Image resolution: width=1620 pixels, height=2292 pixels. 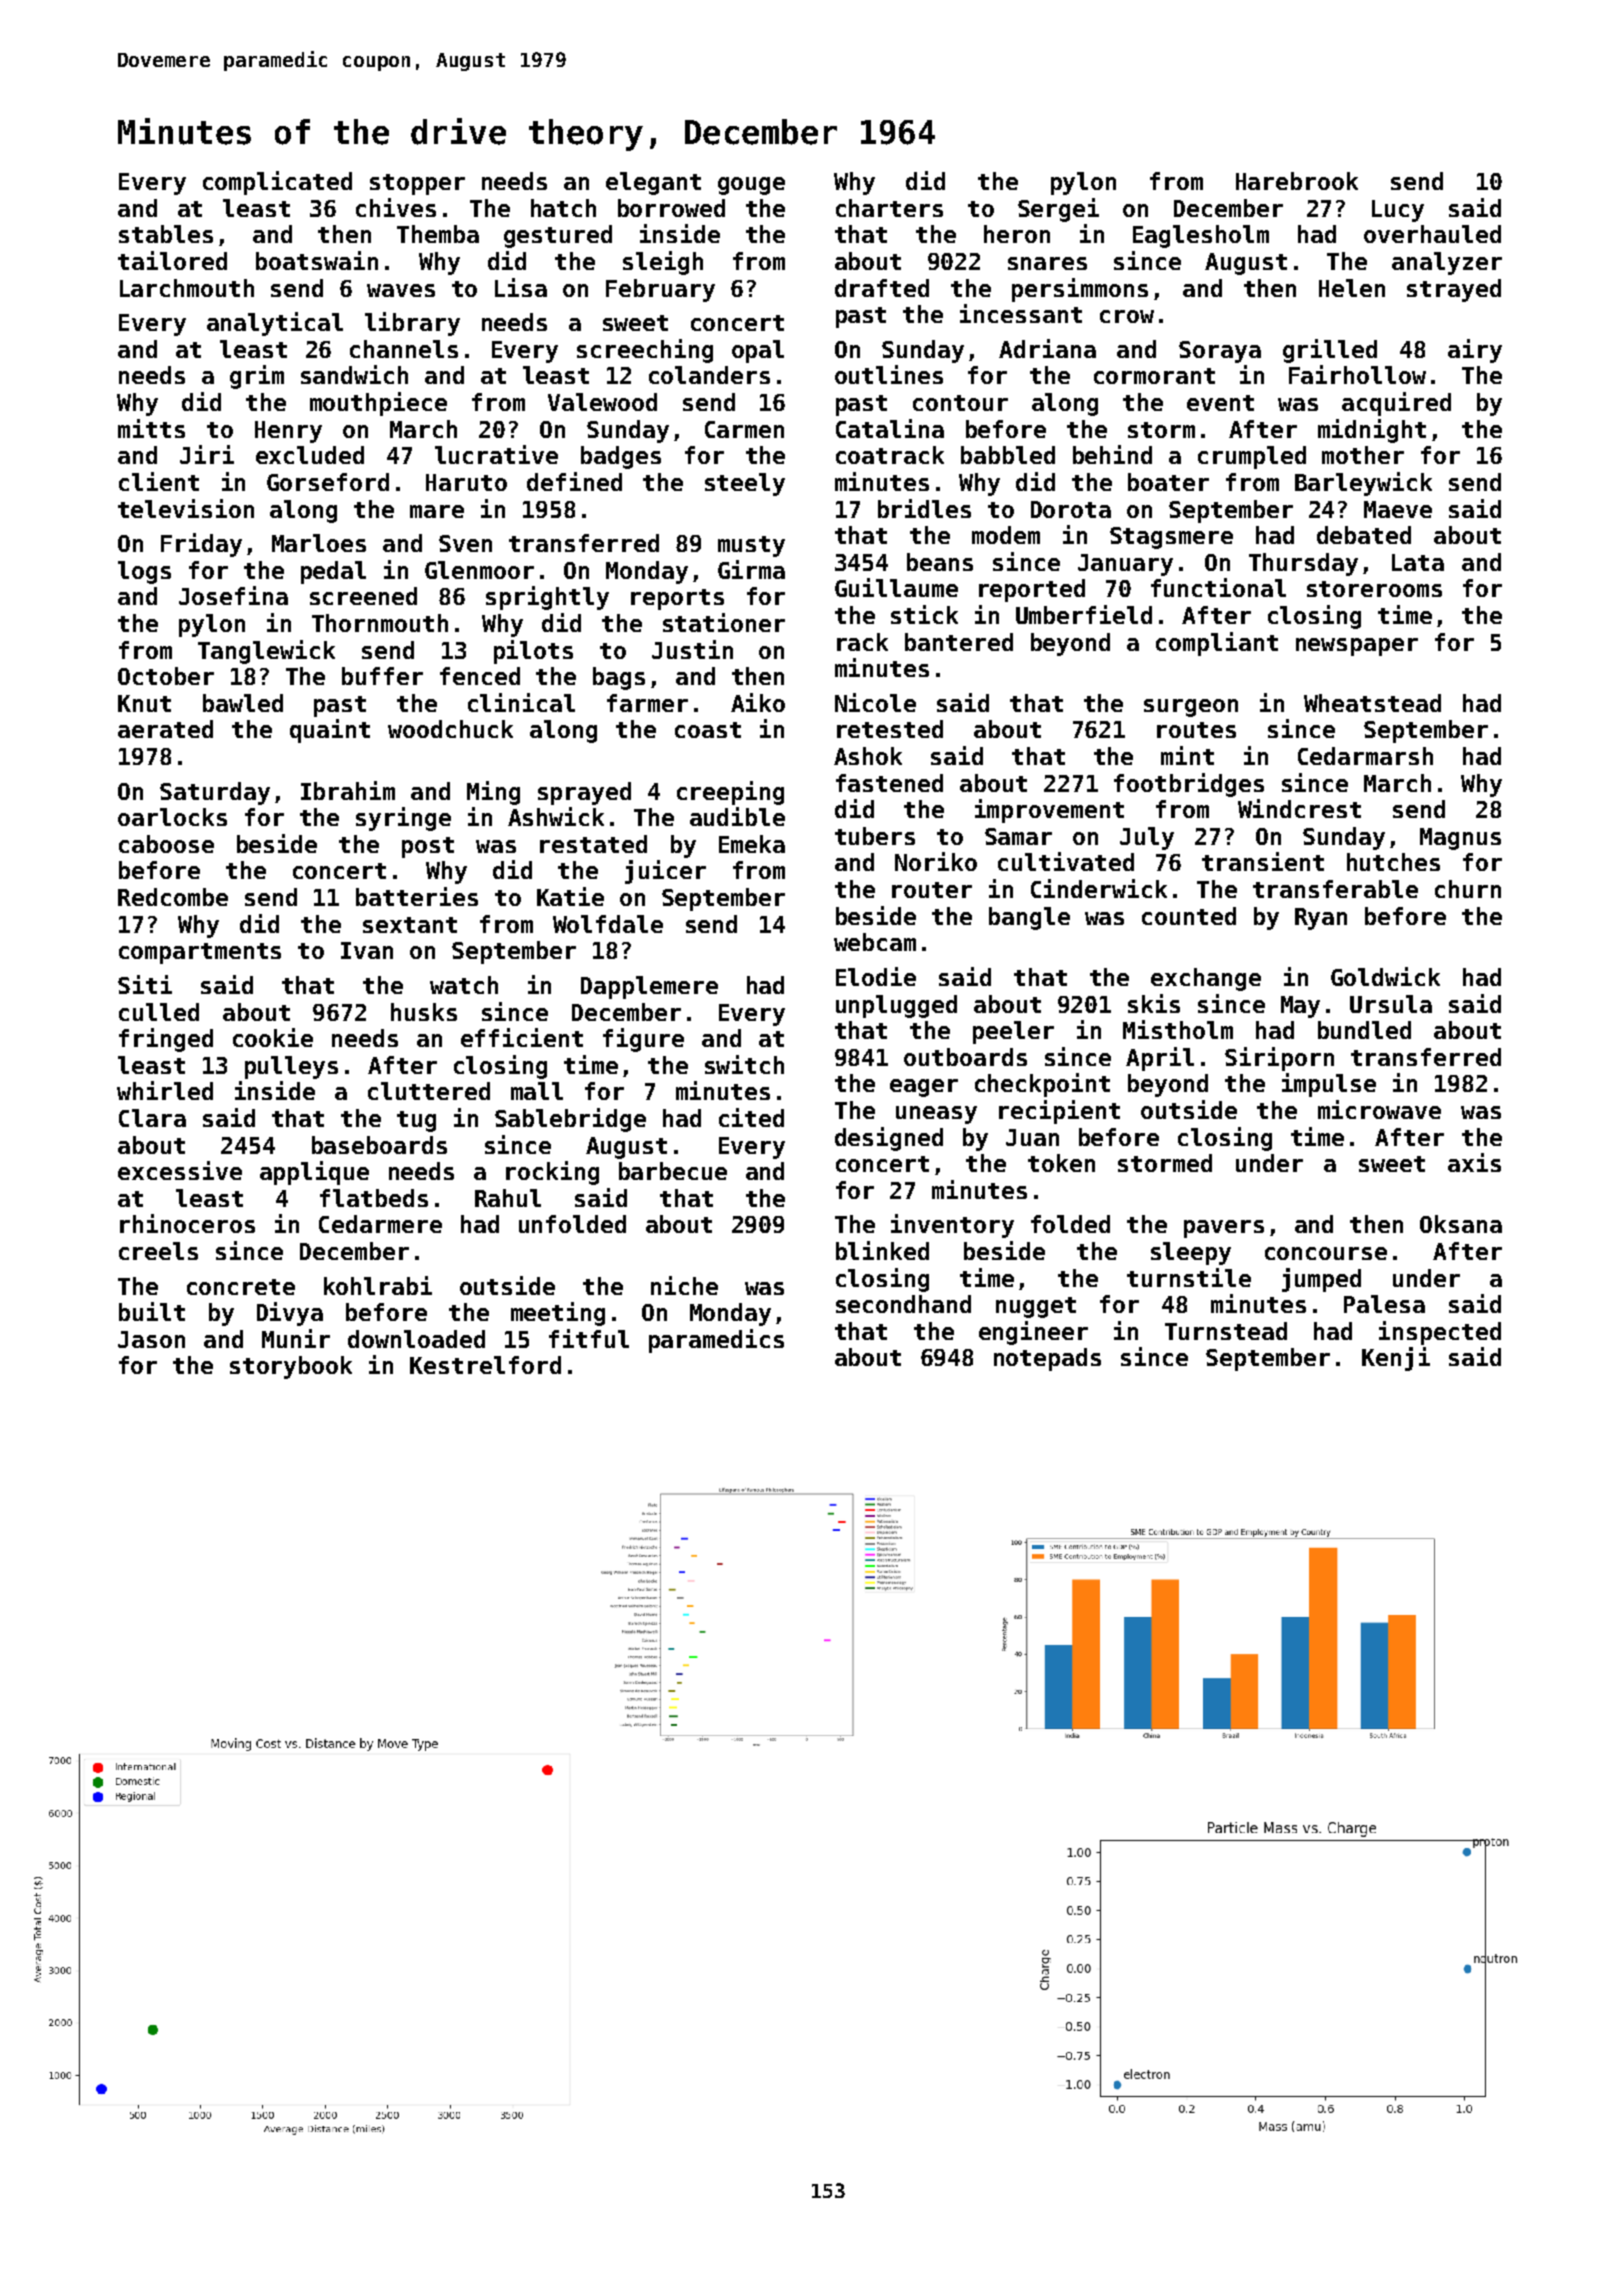 I want to click on cited, so click(x=751, y=1117).
